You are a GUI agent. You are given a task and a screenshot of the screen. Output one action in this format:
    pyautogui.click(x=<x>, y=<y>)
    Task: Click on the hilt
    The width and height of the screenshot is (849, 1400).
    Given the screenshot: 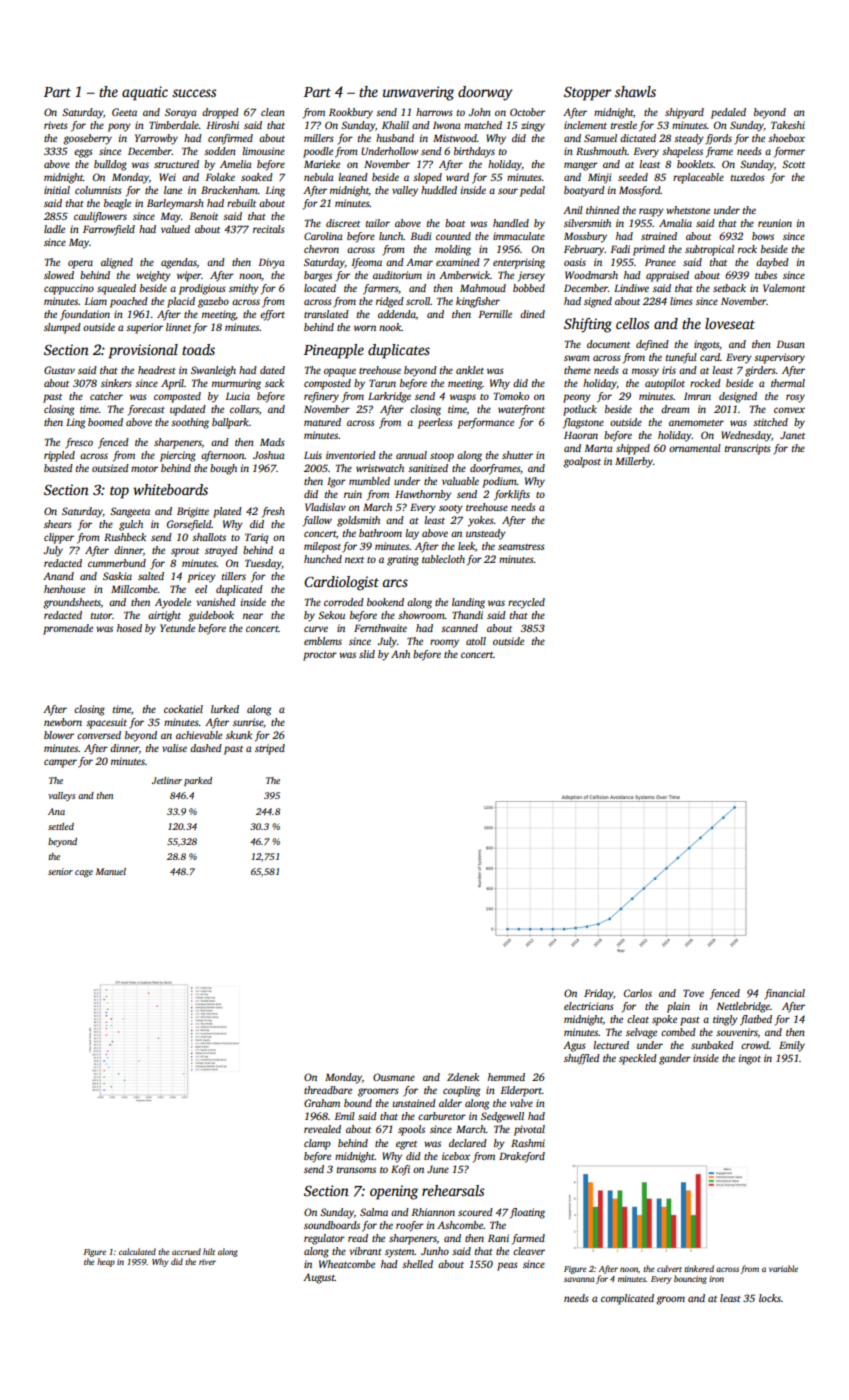 What is the action you would take?
    pyautogui.click(x=209, y=1251)
